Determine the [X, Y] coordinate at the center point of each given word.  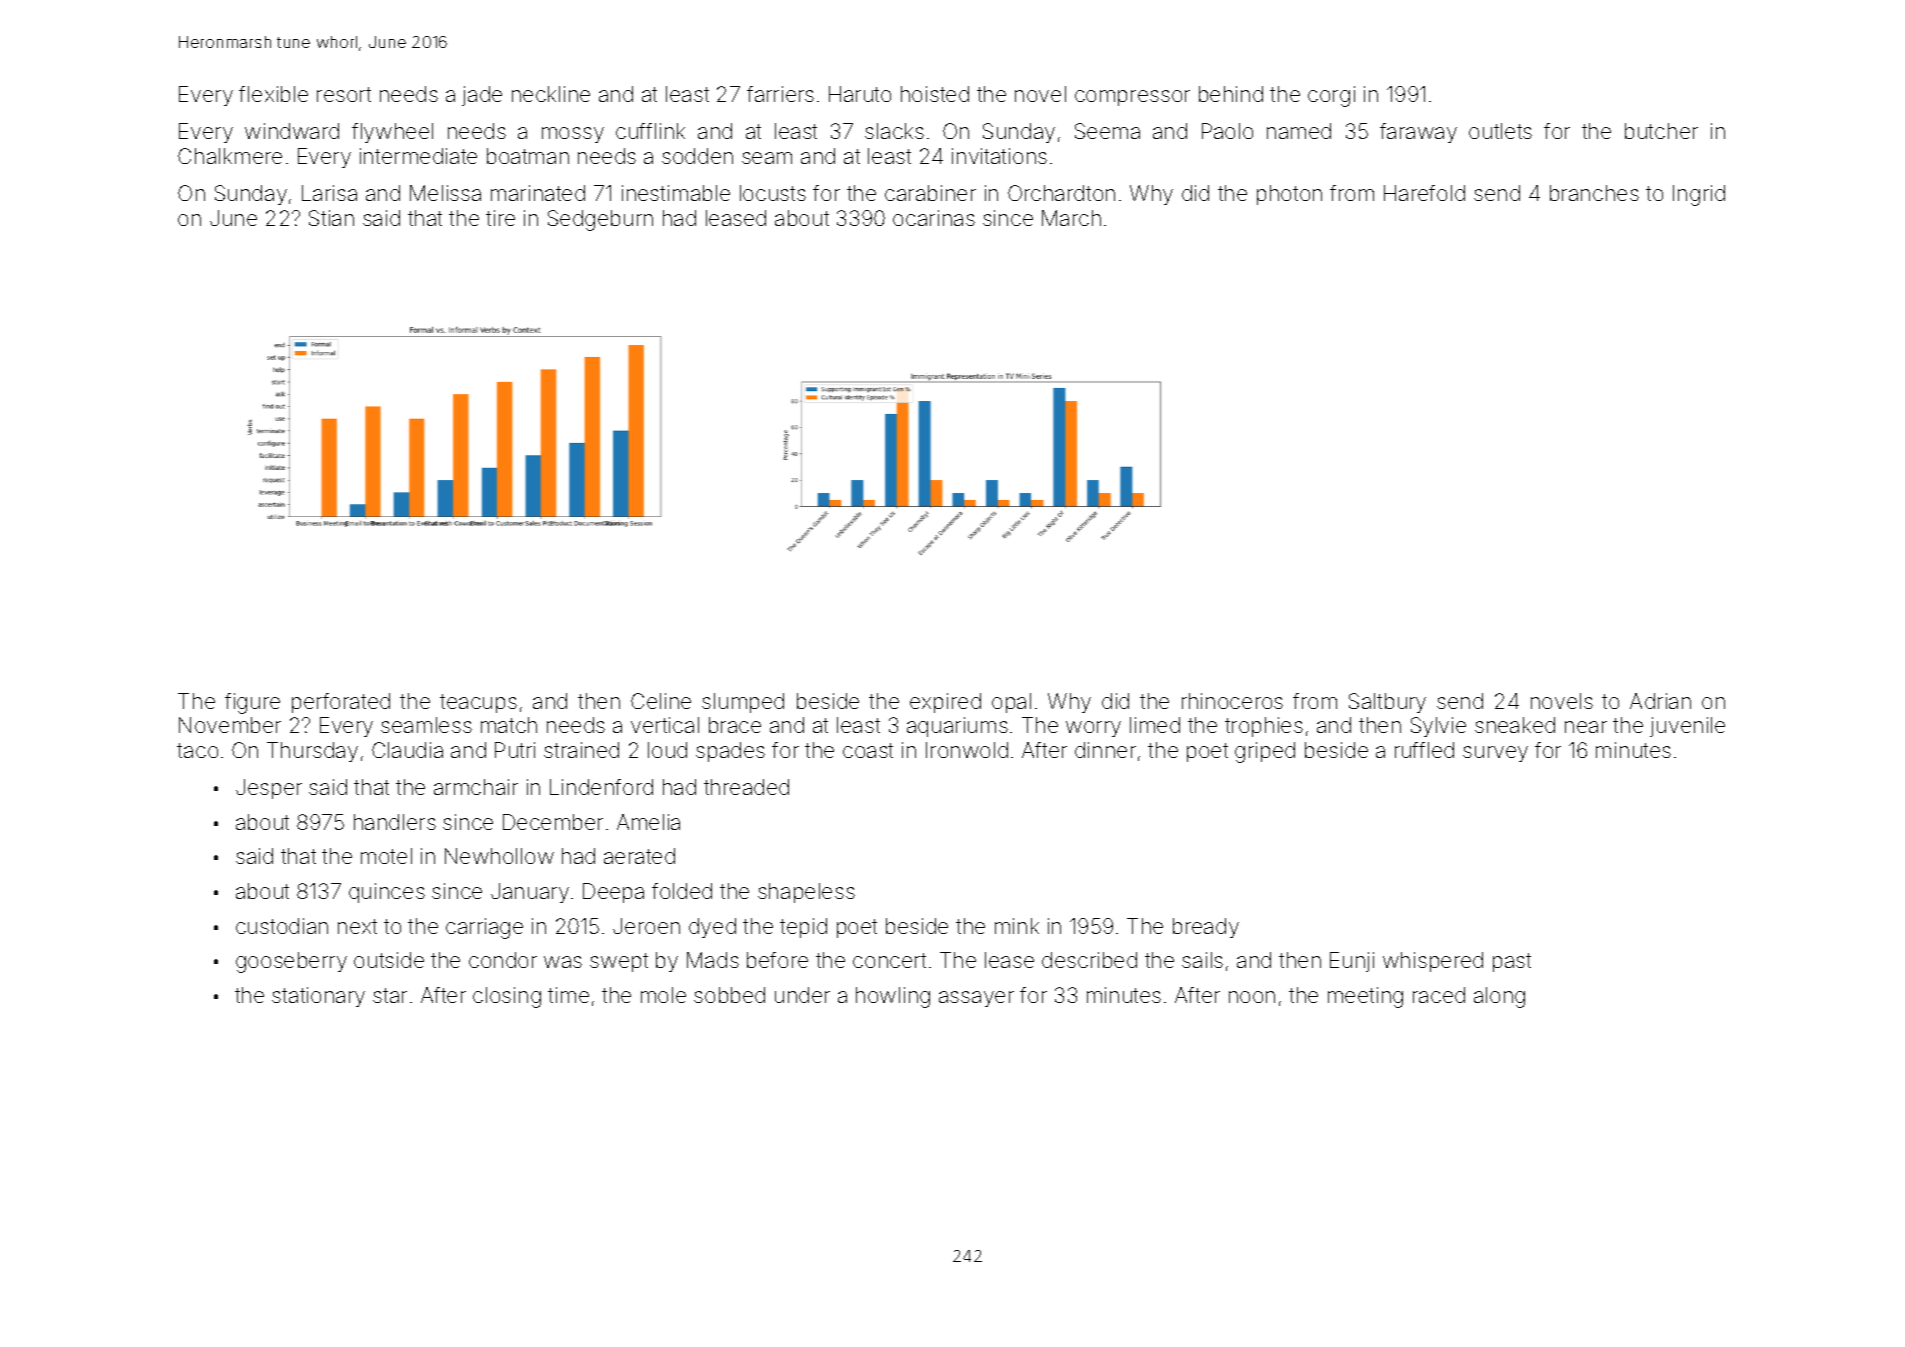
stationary [318, 997]
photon [1289, 195]
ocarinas [934, 218]
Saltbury [1387, 703]
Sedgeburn [600, 220]
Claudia [407, 750]
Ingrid [1699, 195]
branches [1594, 193]
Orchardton [1061, 193]
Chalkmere [230, 156]
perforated [341, 703]
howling [893, 997]
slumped [743, 703]
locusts [773, 193]
